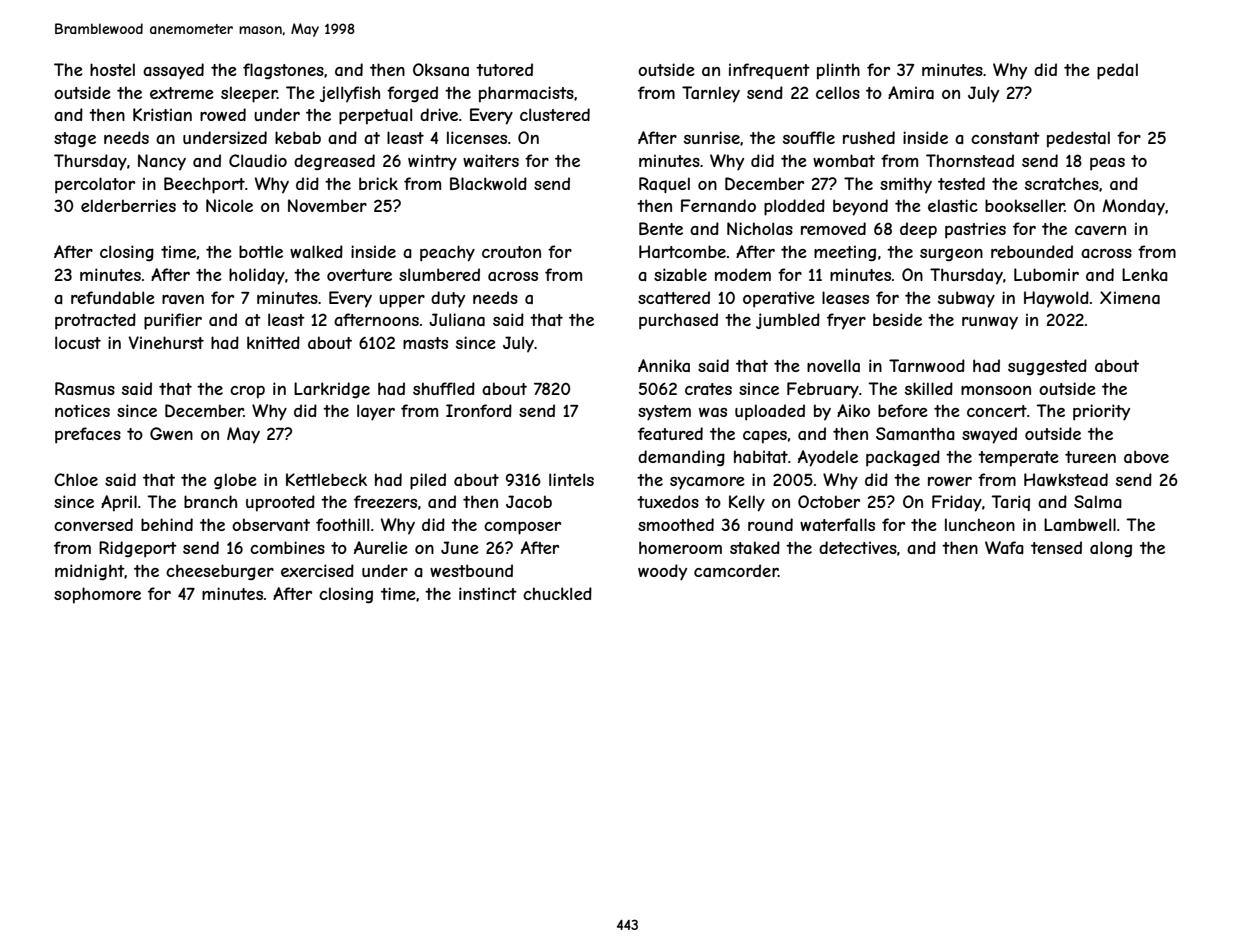  What do you see at coordinates (1145, 274) in the image?
I see `Lenka` at bounding box center [1145, 274].
